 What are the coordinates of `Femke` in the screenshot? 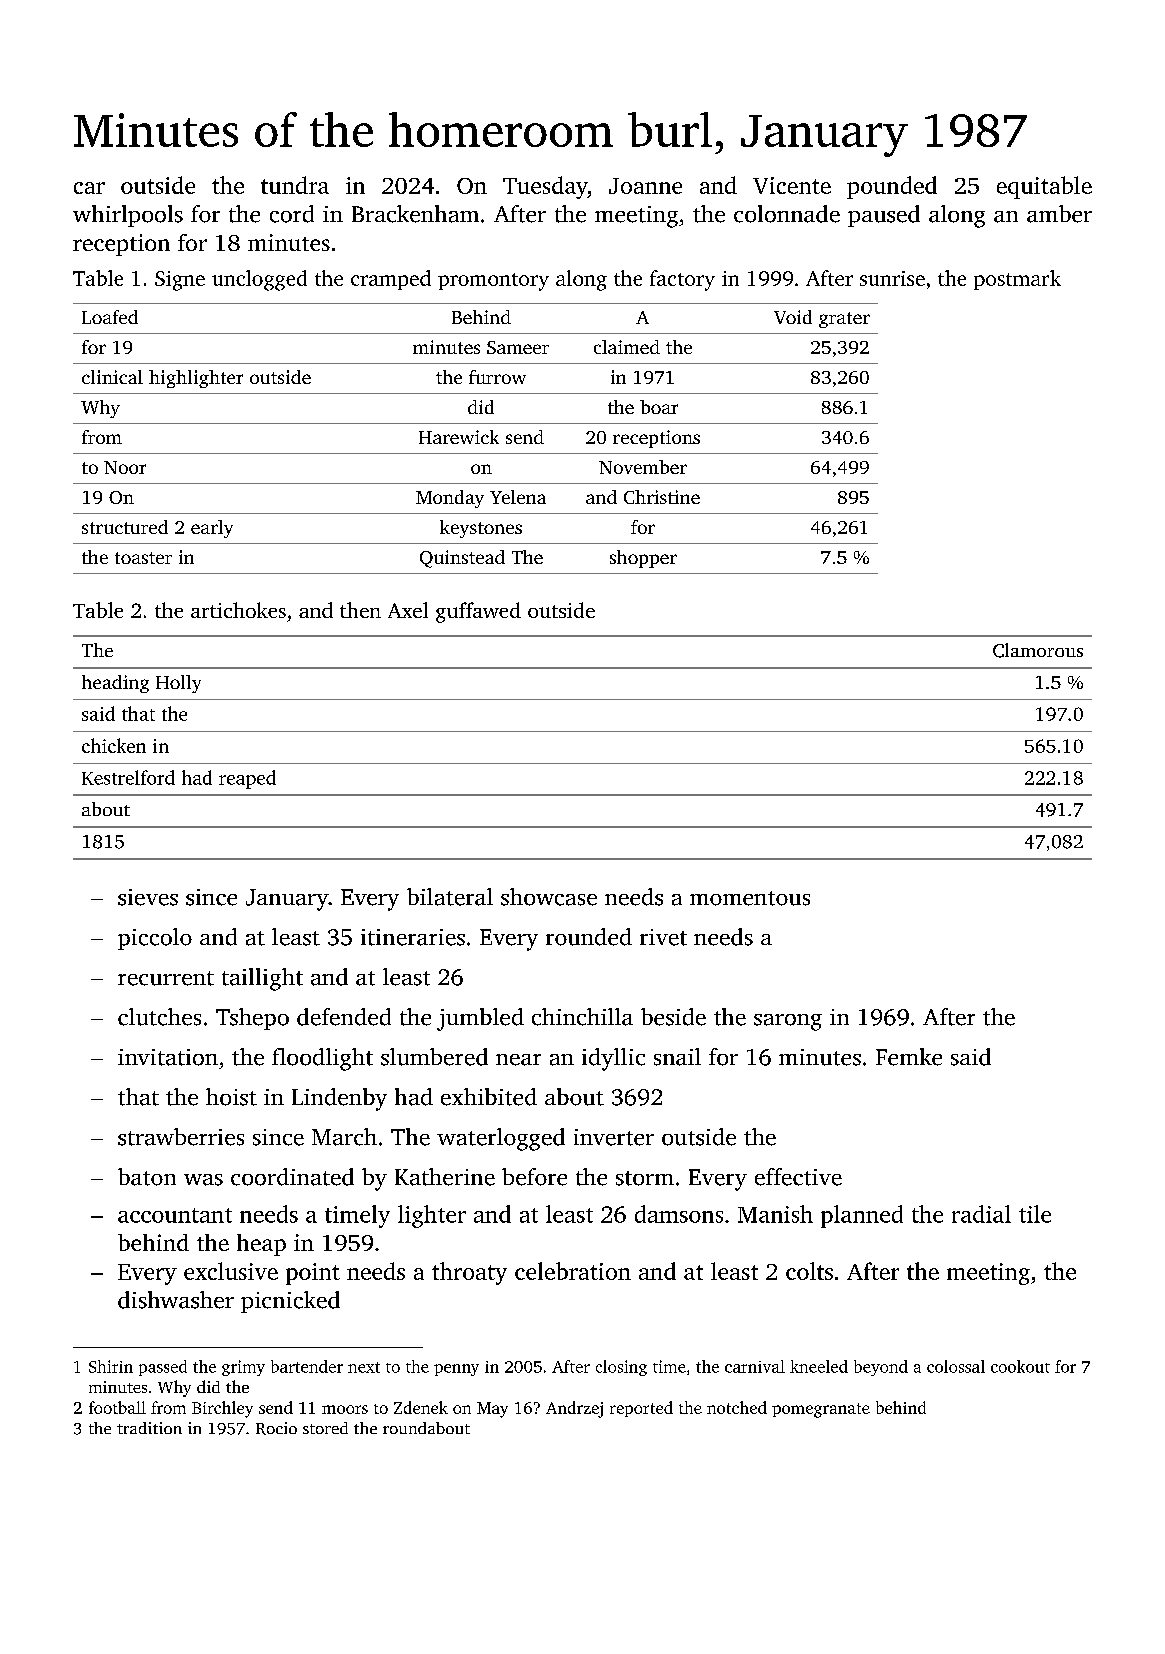 It's located at (909, 1057).
